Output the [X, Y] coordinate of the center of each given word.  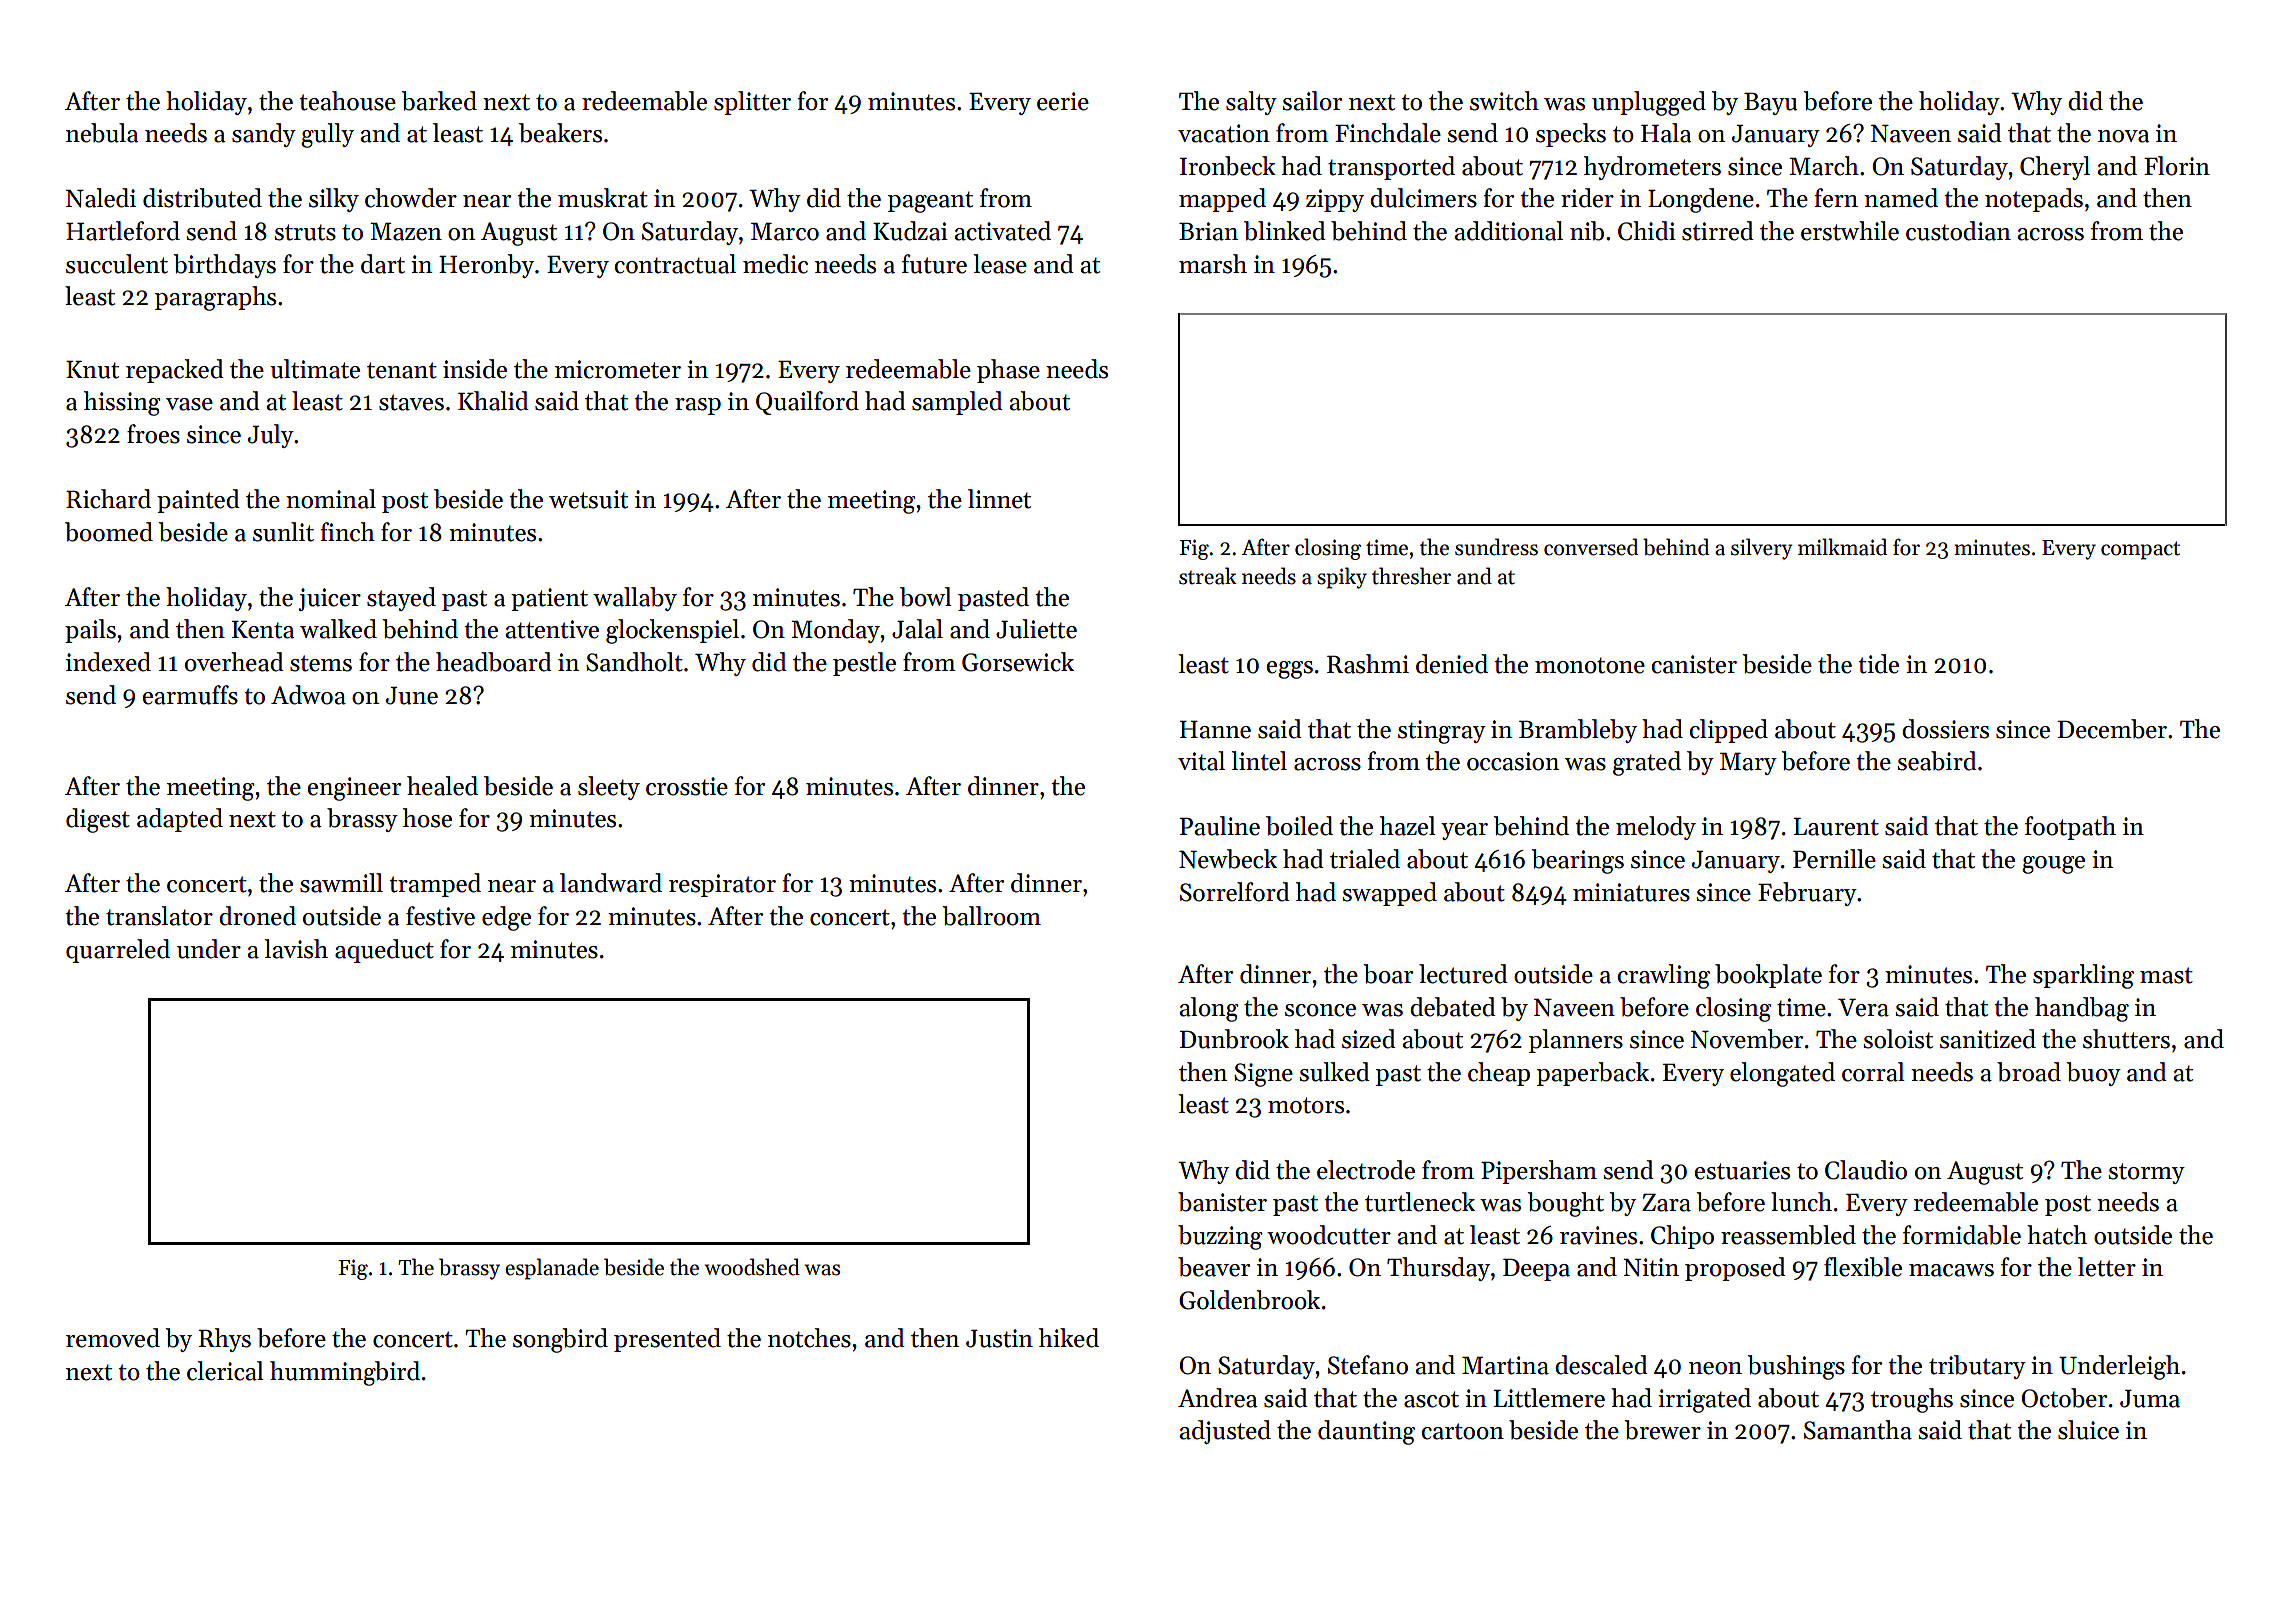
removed [113, 1338]
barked [439, 101]
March [1824, 166]
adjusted [1225, 1432]
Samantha [1858, 1430]
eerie [1063, 101]
